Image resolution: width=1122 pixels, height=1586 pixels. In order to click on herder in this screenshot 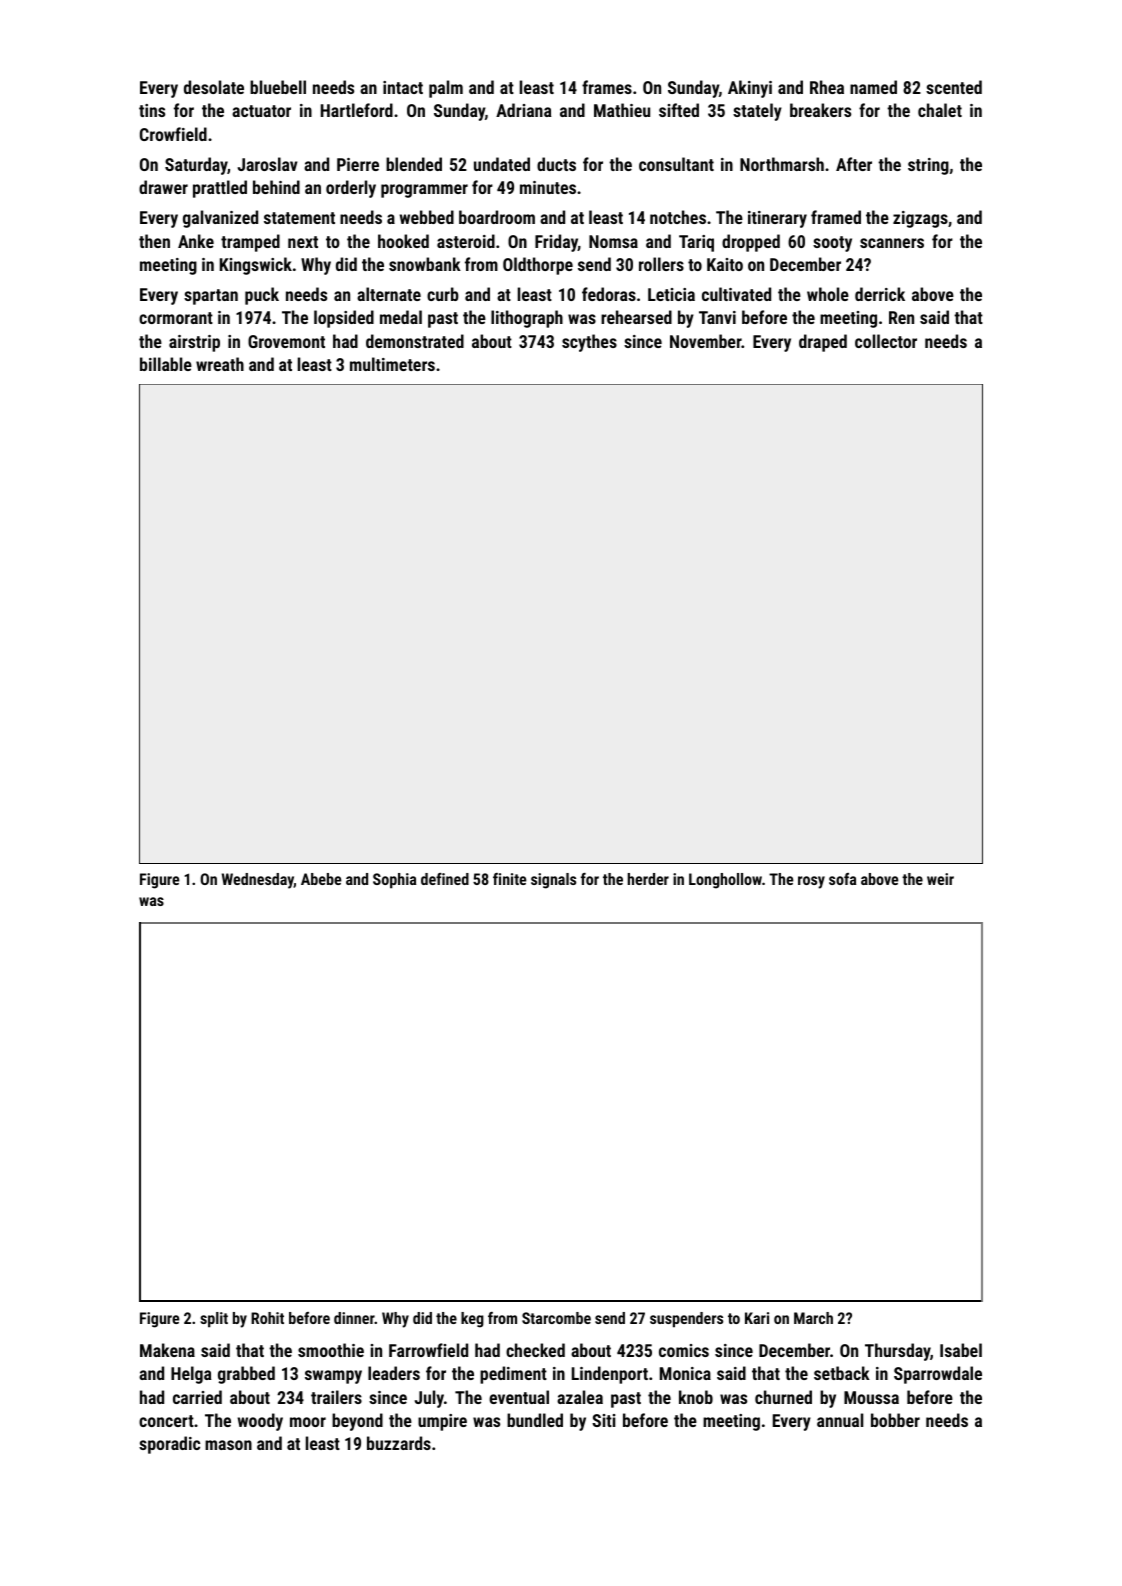, I will do `click(648, 879)`.
